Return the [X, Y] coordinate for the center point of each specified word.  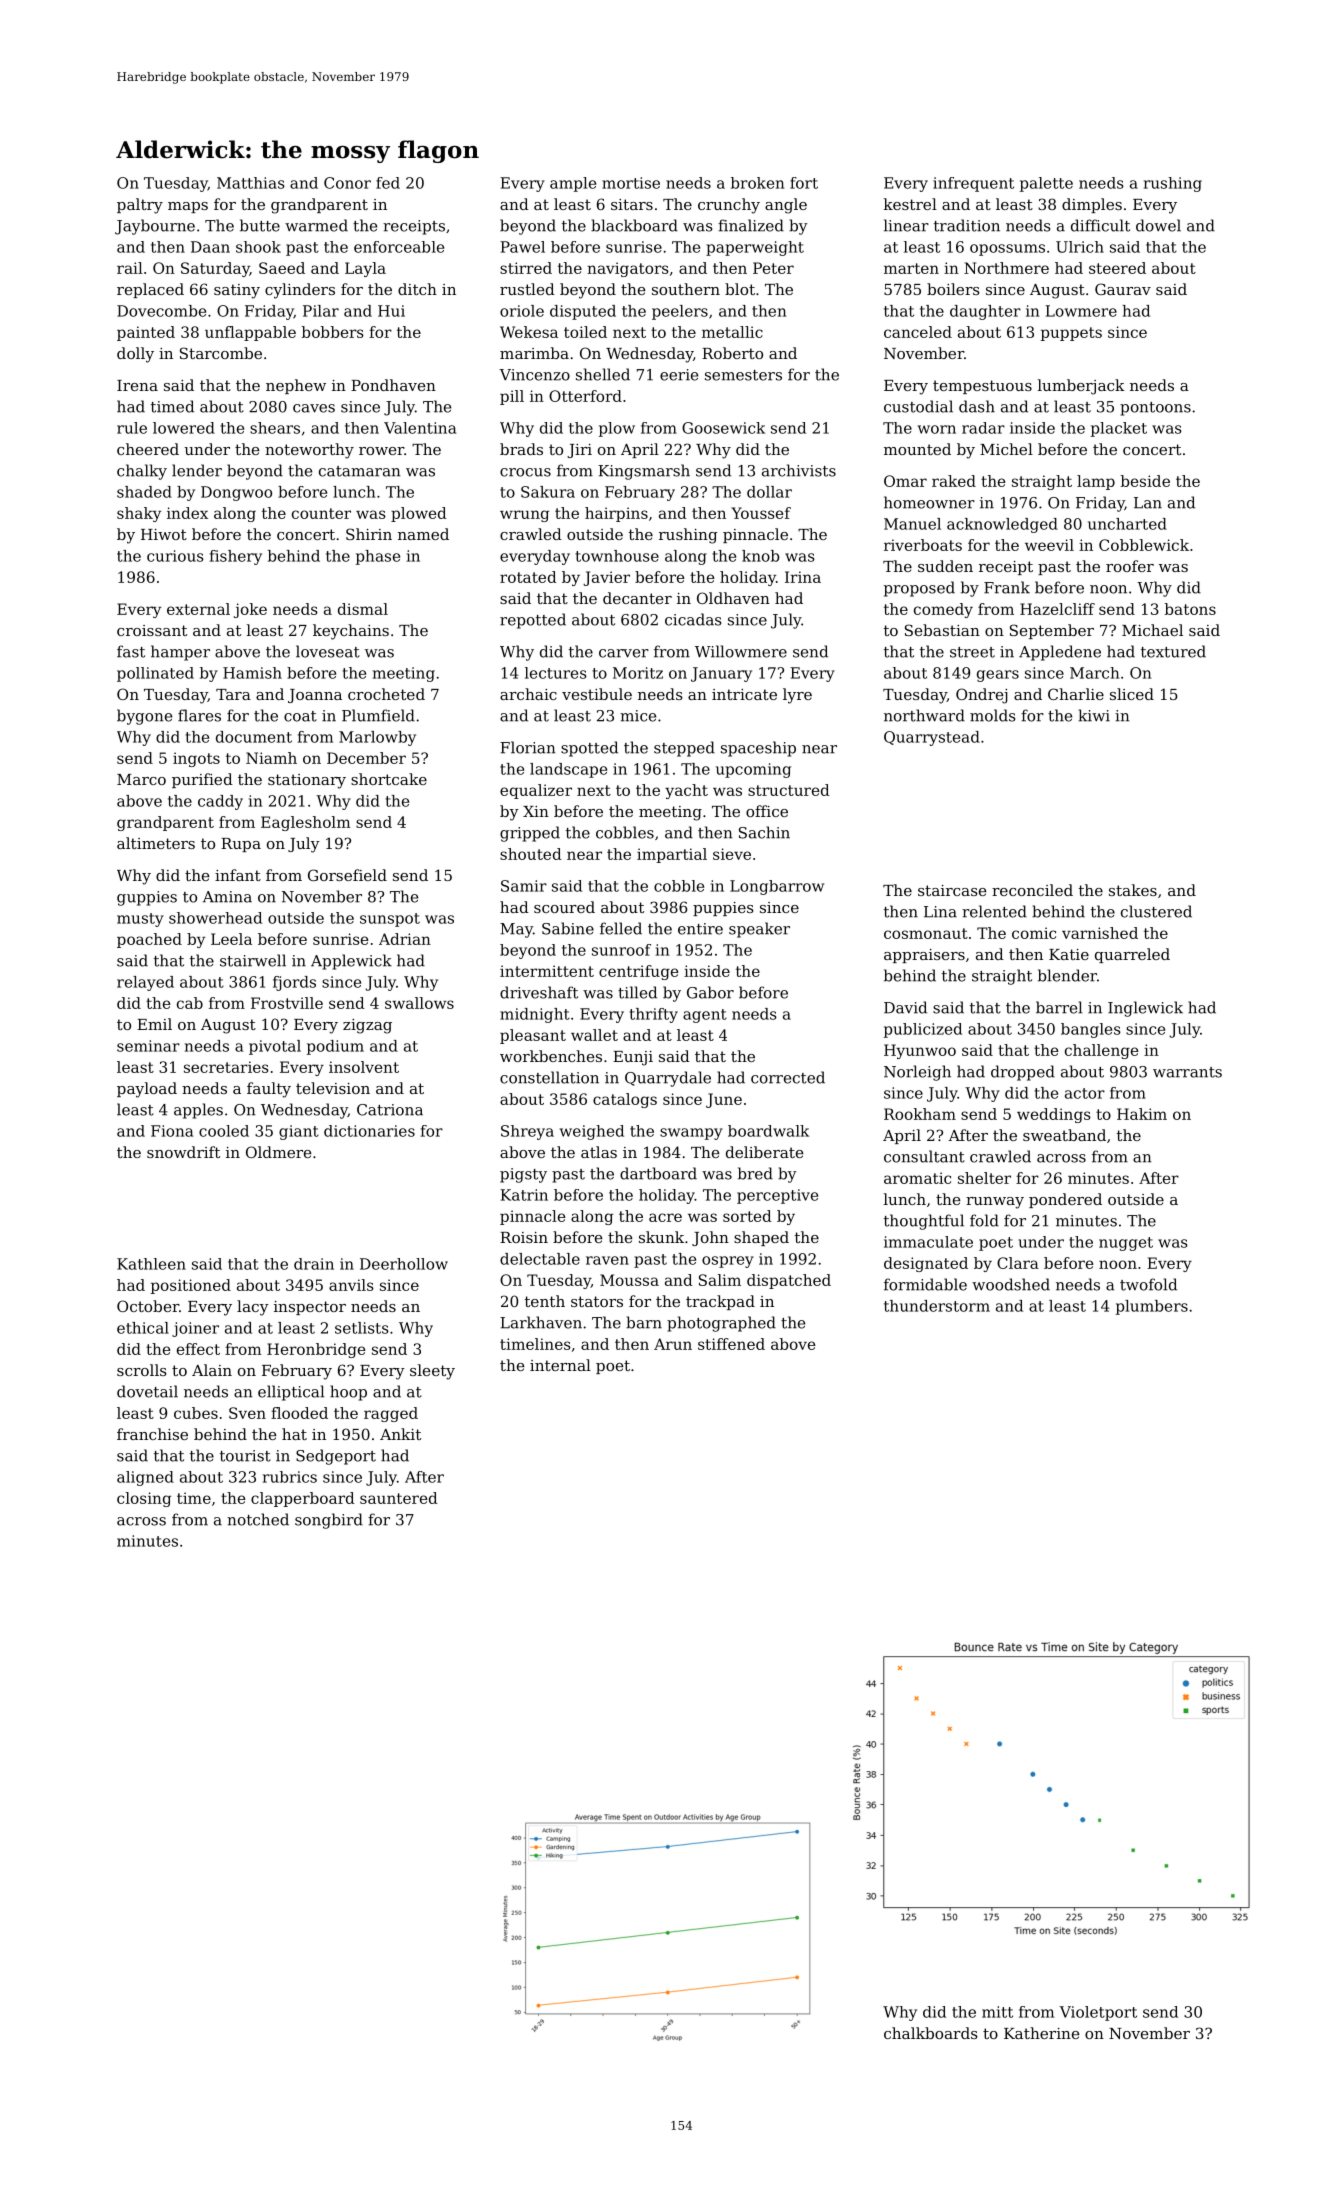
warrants [1187, 1072]
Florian [527, 747]
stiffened [731, 1344]
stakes [1133, 890]
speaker [759, 930]
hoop [348, 1393]
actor [1085, 1093]
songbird [329, 1521]
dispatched [789, 1281]
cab [190, 1003]
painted [146, 333]
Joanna [315, 696]
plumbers [1152, 1307]
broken [757, 183]
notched [258, 1519]
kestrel [910, 204]
